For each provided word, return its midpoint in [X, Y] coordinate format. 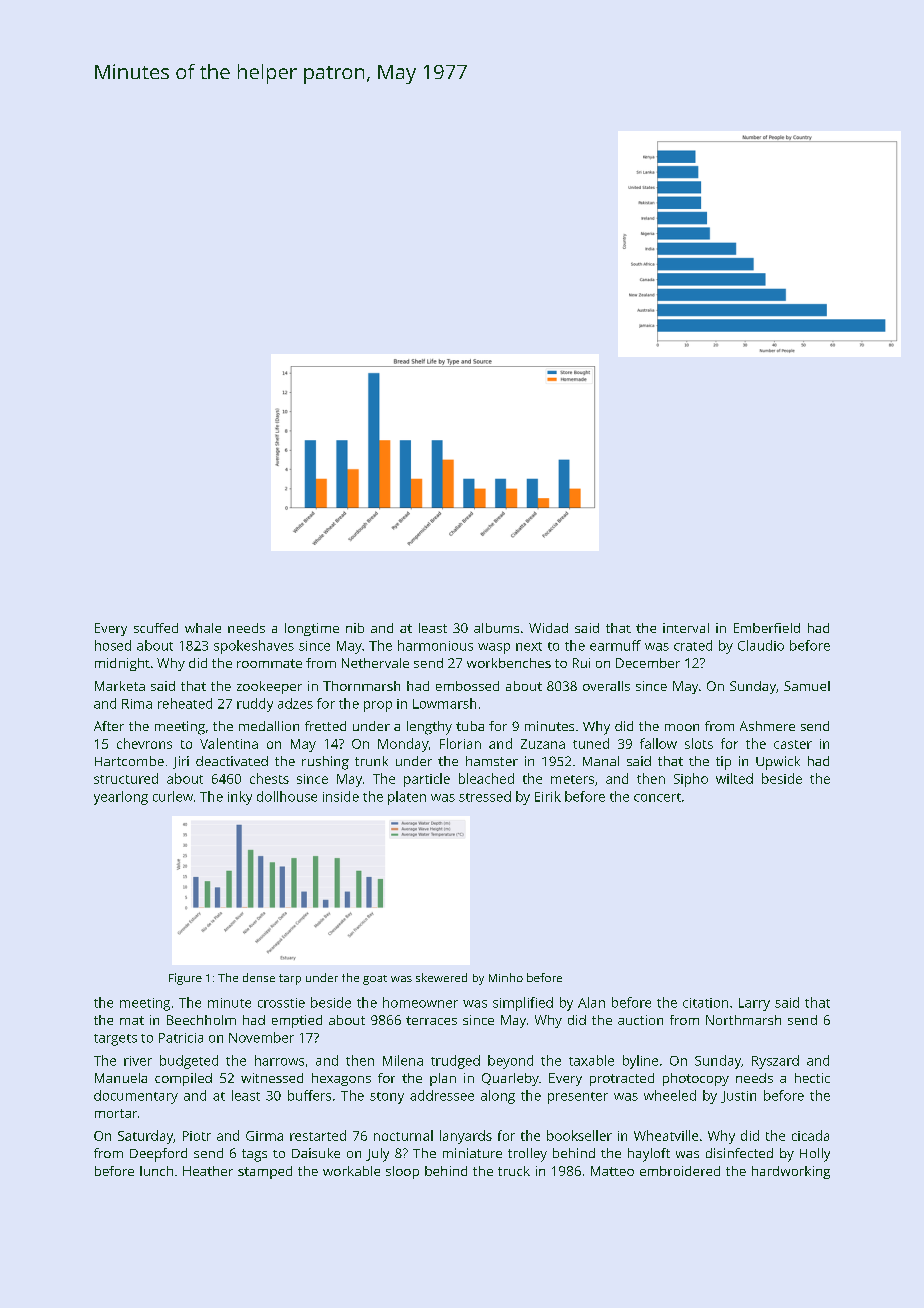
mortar [116, 1113]
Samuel [807, 686]
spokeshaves [254, 647]
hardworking [791, 1172]
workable [351, 1171]
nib [355, 628]
